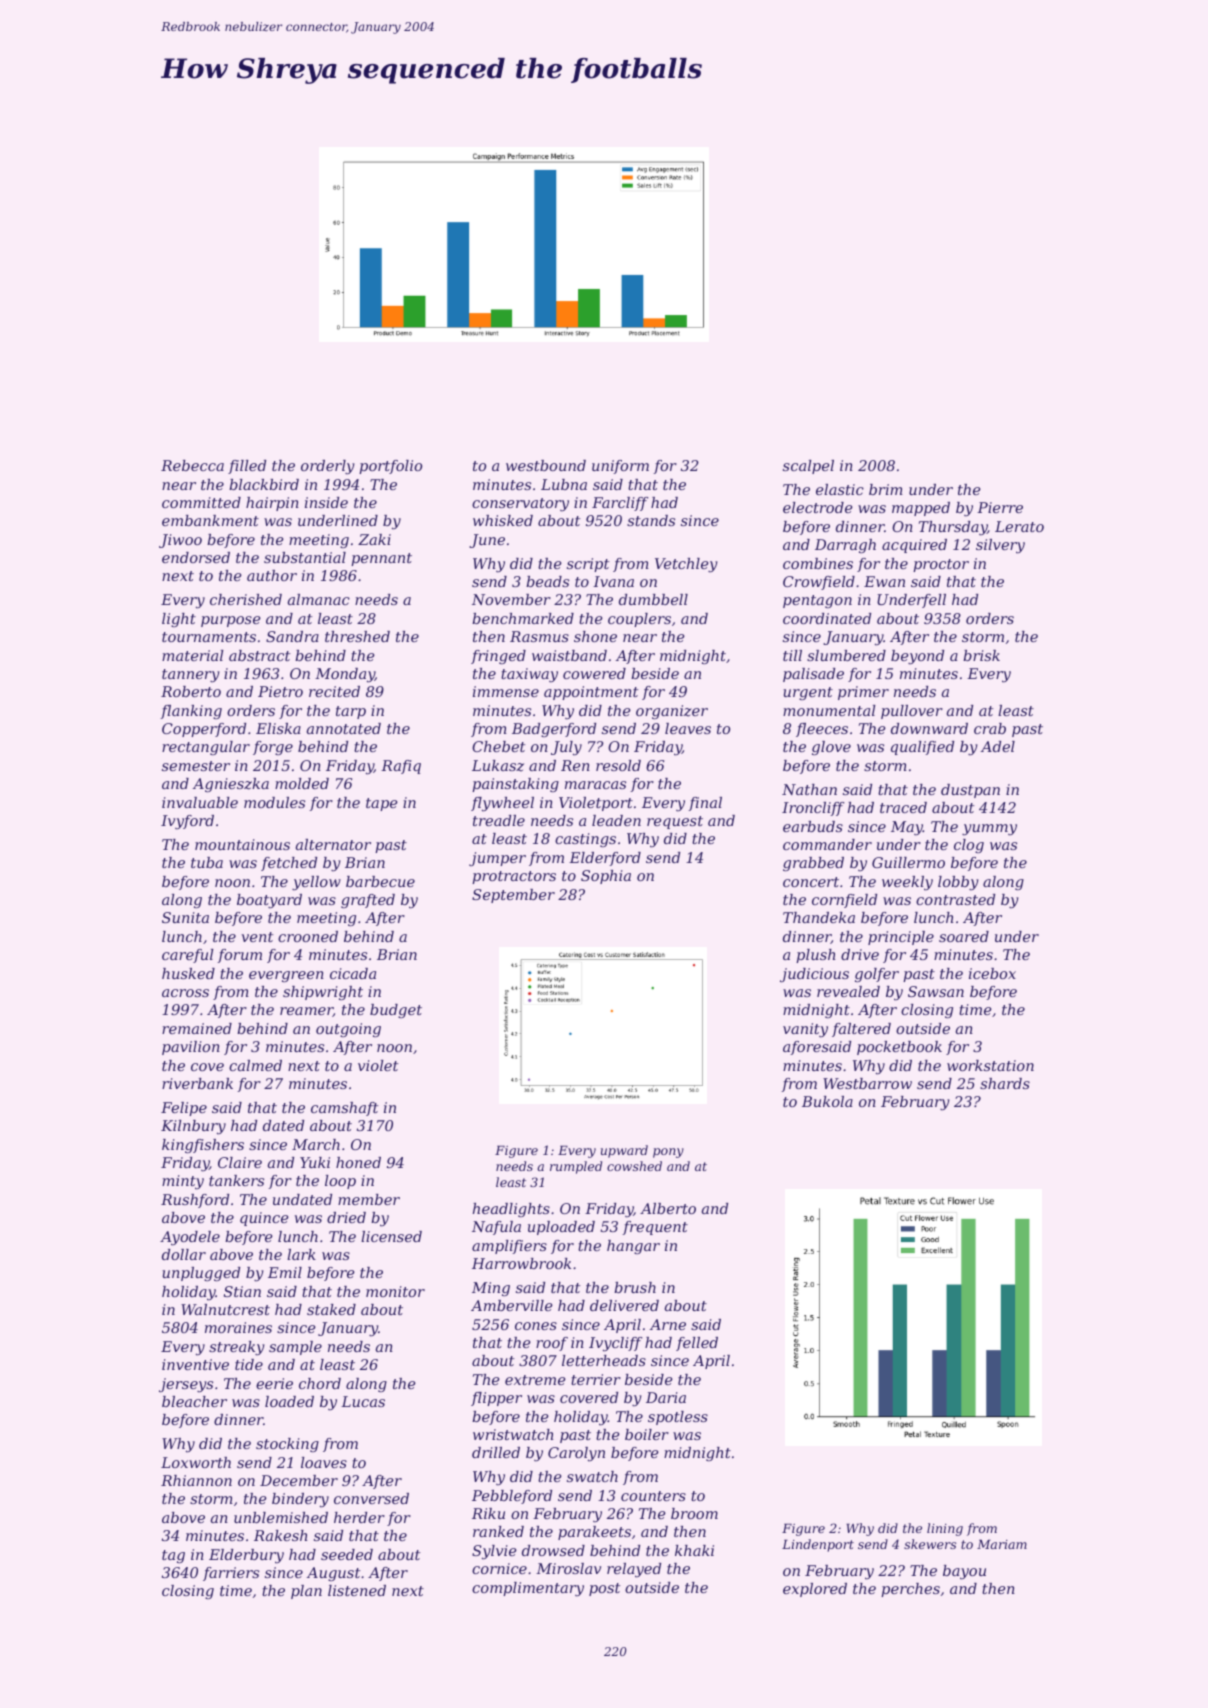 The height and width of the screenshot is (1708, 1208). I want to click on request, so click(675, 822).
